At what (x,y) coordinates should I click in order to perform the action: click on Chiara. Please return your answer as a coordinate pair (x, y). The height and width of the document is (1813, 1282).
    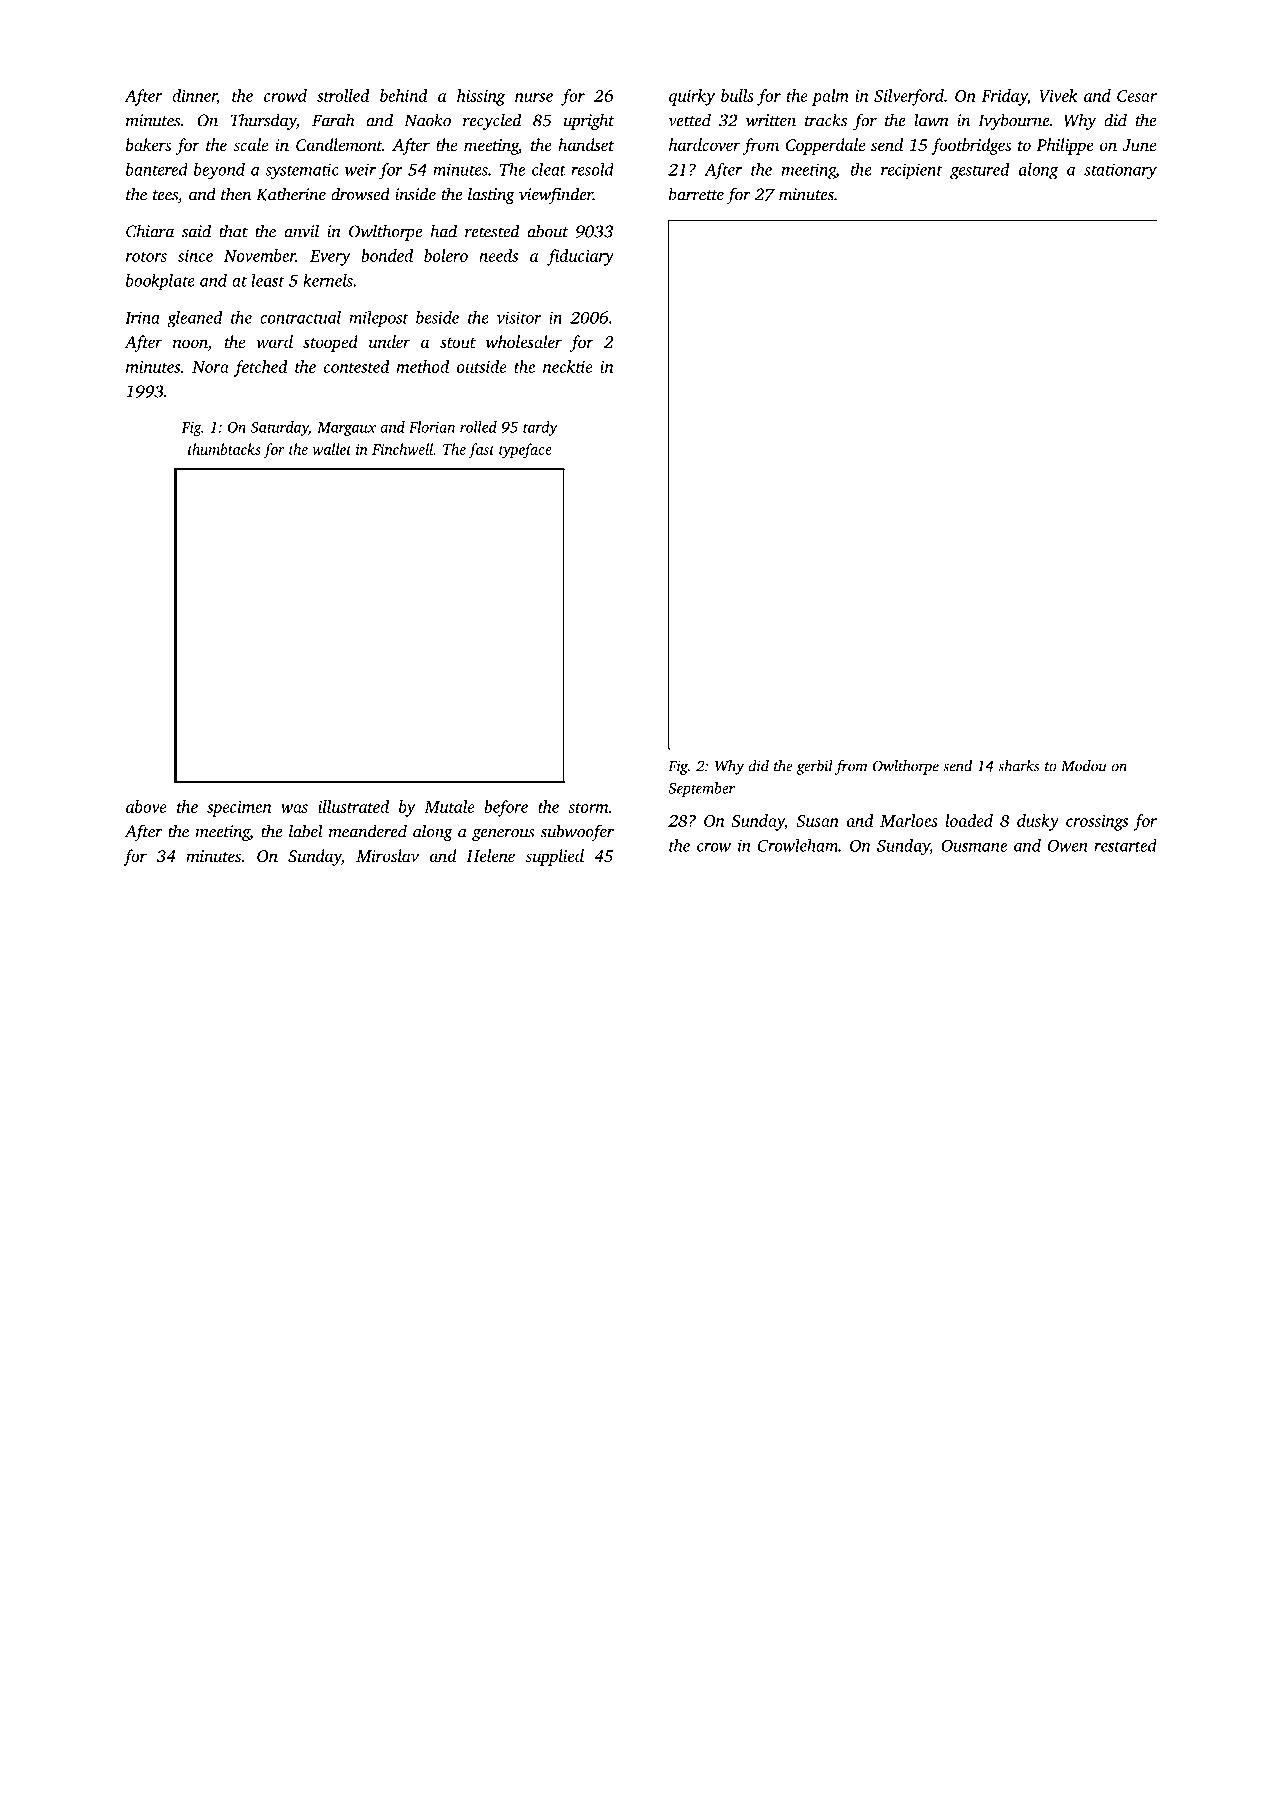
    Looking at the image, I should click on (150, 231).
